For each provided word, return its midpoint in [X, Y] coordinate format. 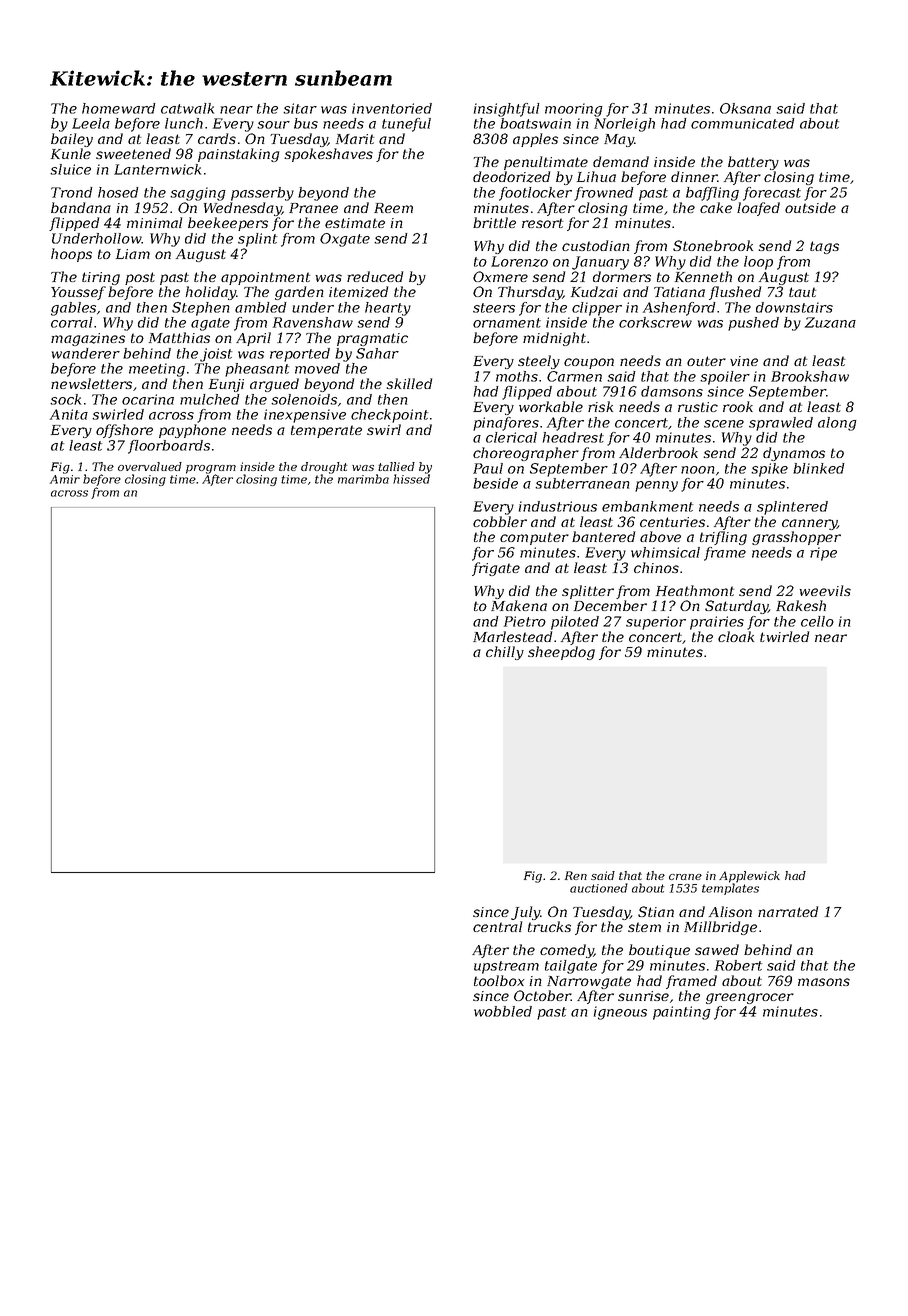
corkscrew [655, 322]
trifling [723, 538]
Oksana [745, 108]
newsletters [91, 383]
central [497, 926]
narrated [788, 911]
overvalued [150, 466]
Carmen [574, 376]
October [542, 995]
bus [306, 123]
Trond [72, 192]
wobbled [503, 1011]
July [526, 913]
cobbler [500, 521]
